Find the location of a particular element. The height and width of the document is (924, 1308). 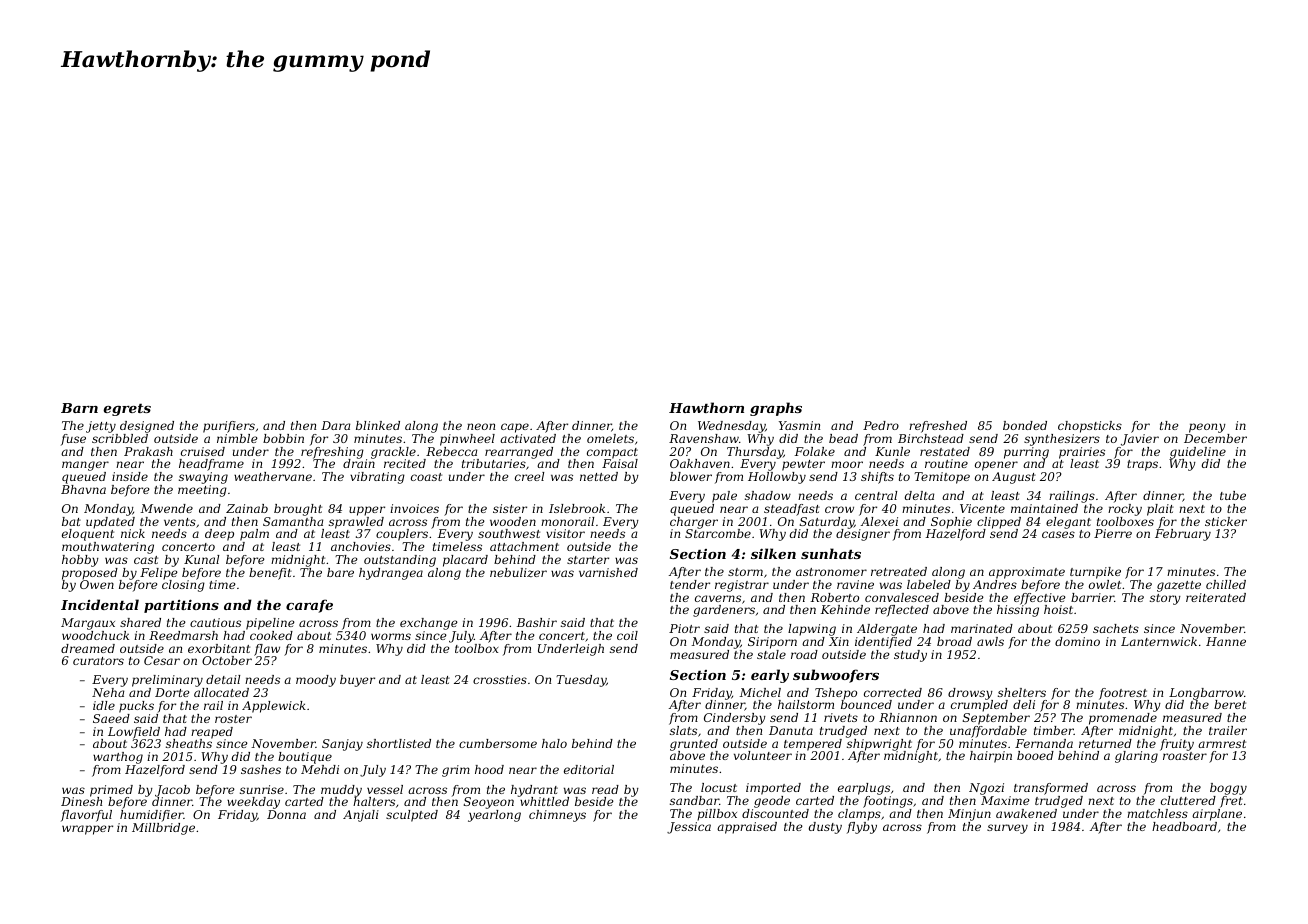

February is located at coordinates (1183, 535).
